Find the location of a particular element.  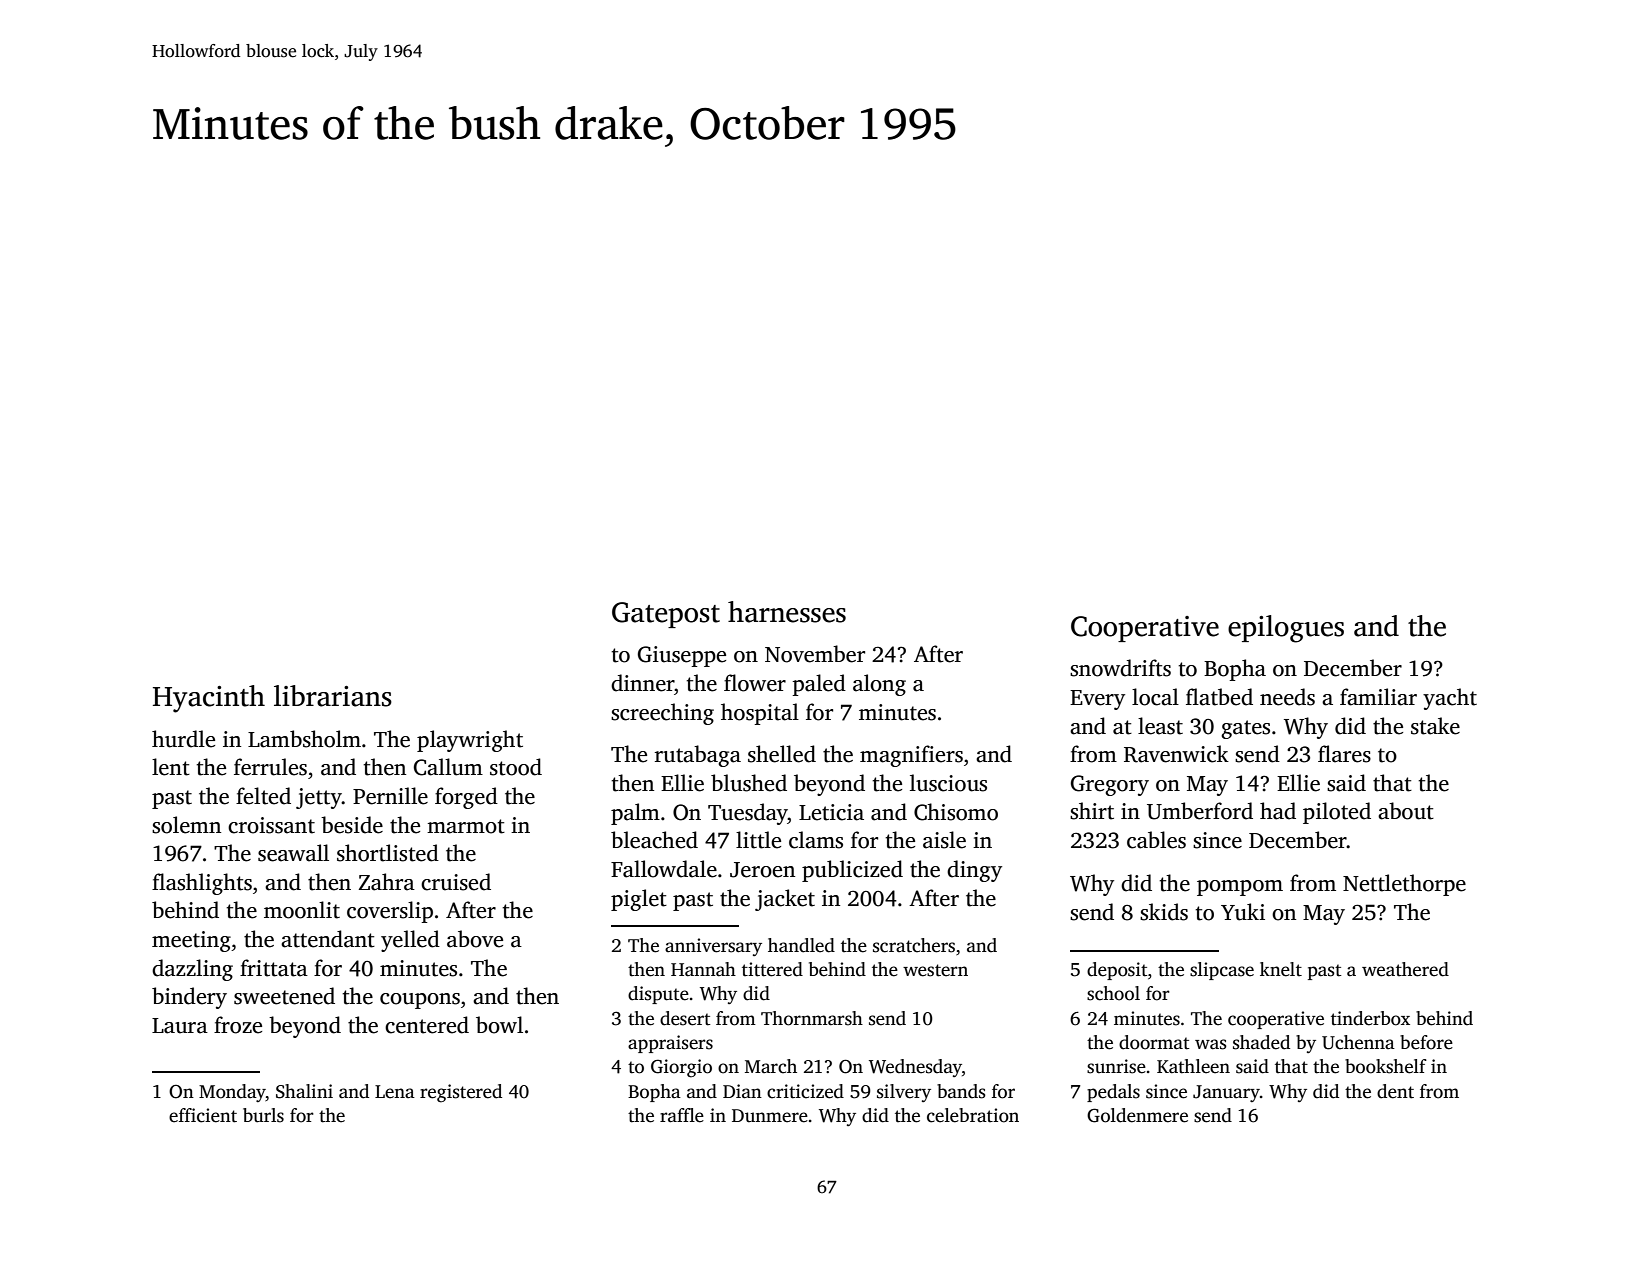

March is located at coordinates (771, 1066).
